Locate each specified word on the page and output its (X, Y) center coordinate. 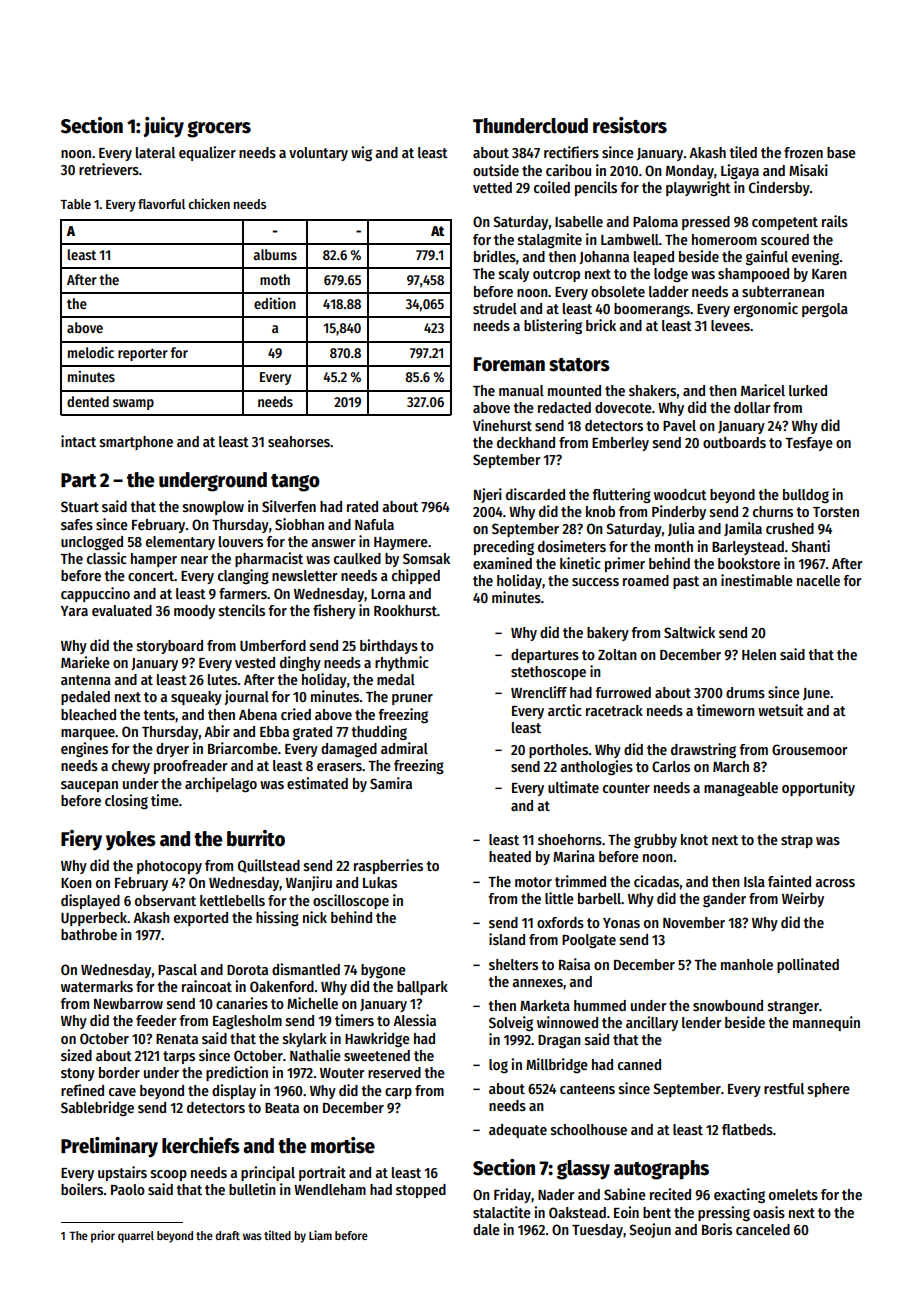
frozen (803, 152)
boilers (82, 1189)
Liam (320, 1235)
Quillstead (269, 866)
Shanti (810, 546)
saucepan (89, 786)
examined (502, 563)
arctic (565, 710)
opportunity (818, 788)
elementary (180, 543)
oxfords (560, 922)
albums (275, 254)
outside (496, 170)
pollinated (808, 965)
